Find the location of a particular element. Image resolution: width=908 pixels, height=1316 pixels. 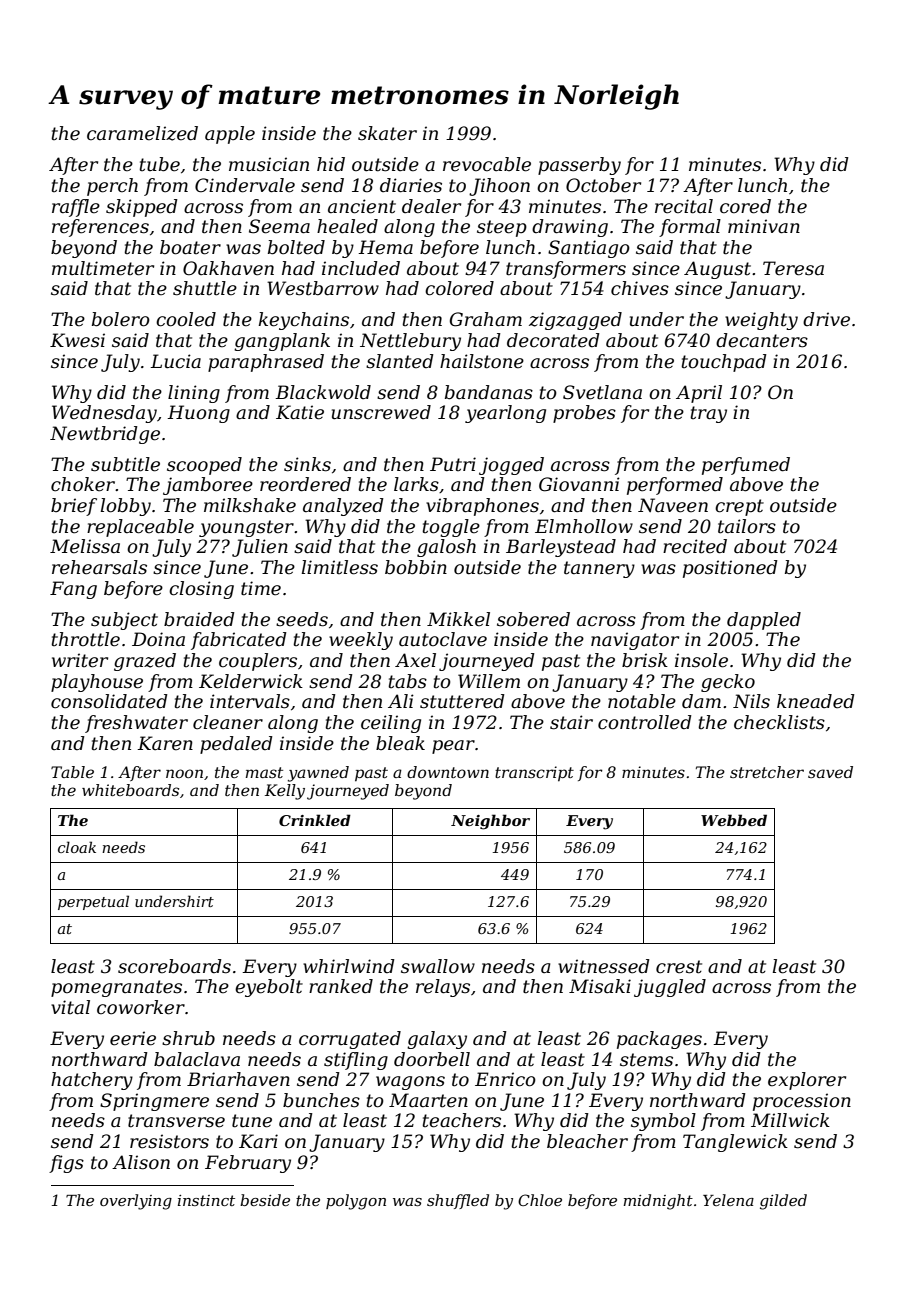

polygon is located at coordinates (356, 1202).
